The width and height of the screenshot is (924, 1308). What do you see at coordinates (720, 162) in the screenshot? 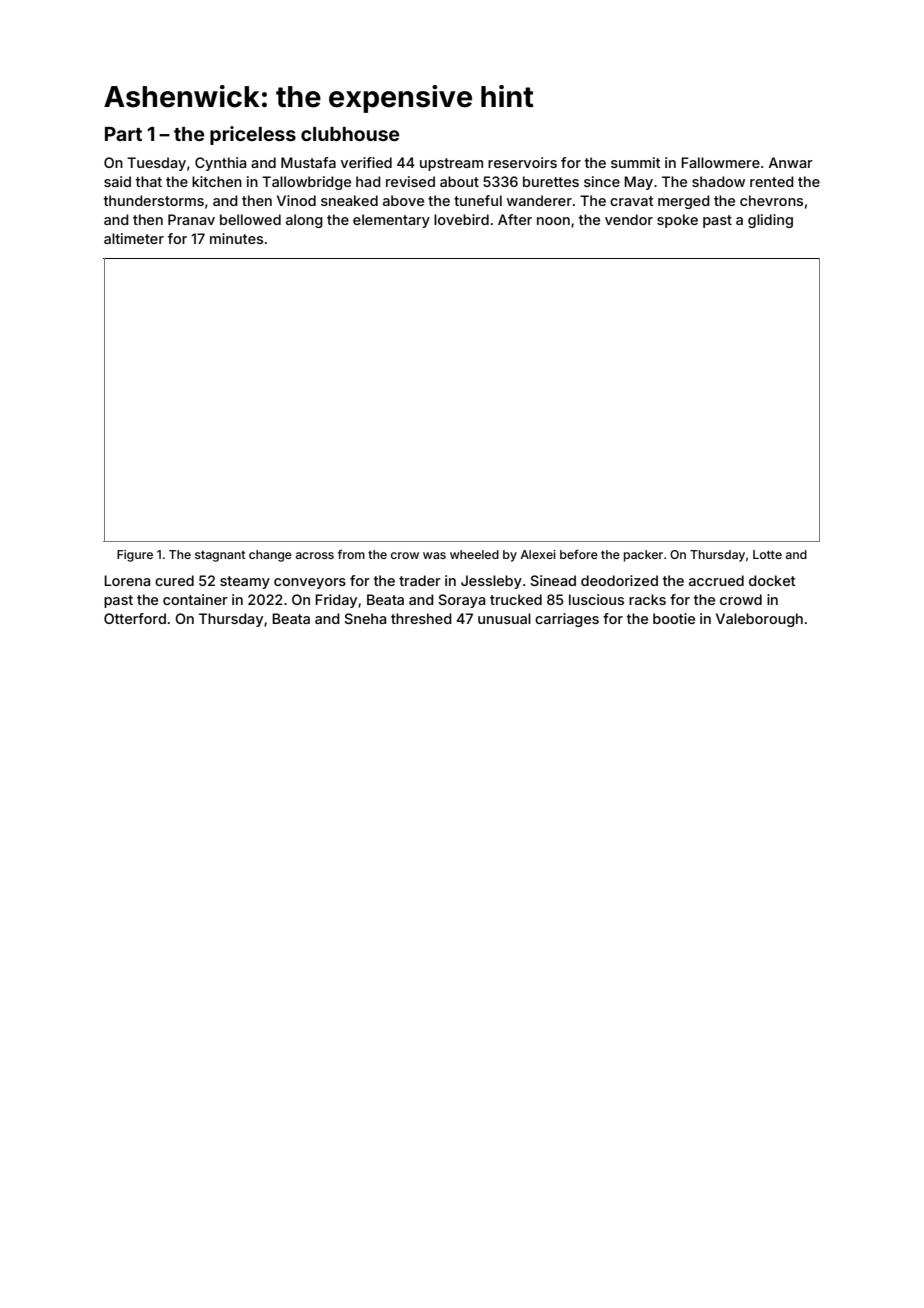
I see `Fallowmere` at bounding box center [720, 162].
